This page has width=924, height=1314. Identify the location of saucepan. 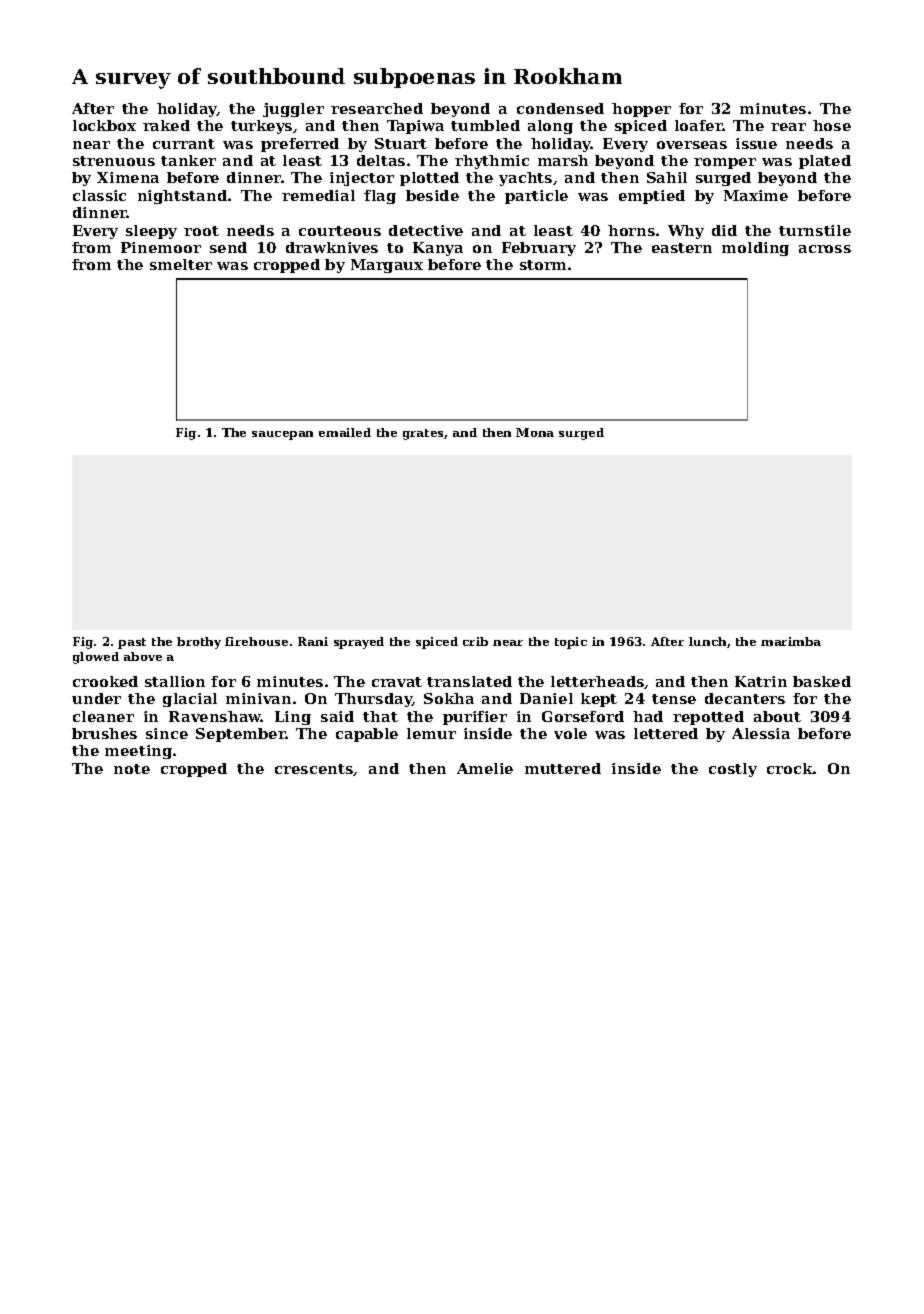
(282, 435).
